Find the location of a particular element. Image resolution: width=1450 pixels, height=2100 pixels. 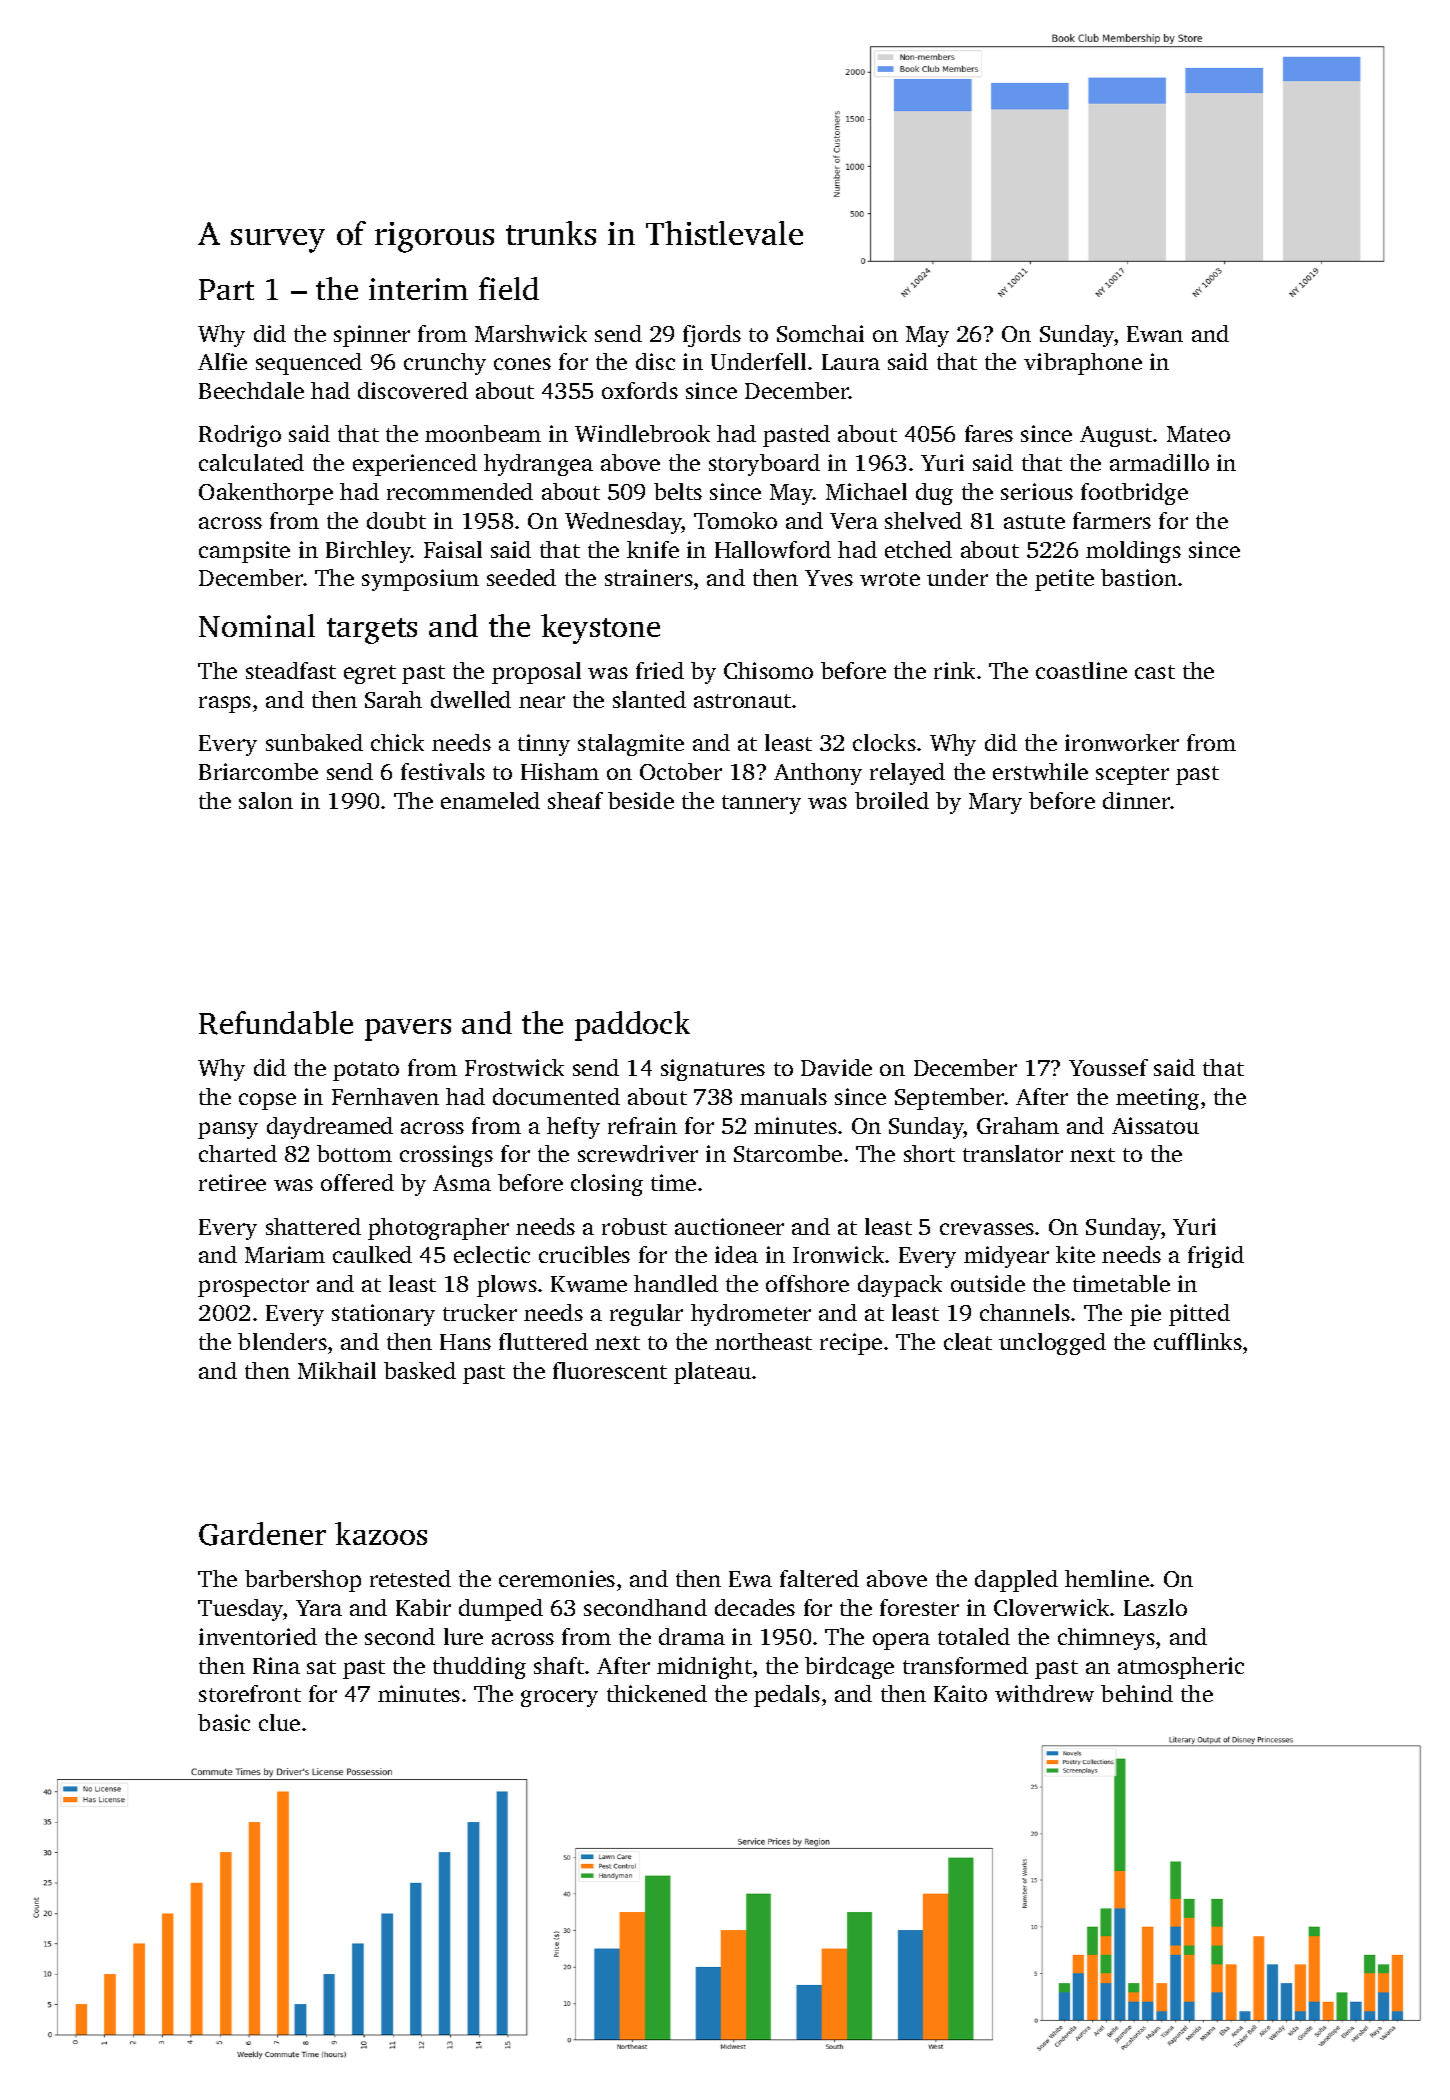

photographer is located at coordinates (438, 1229).
